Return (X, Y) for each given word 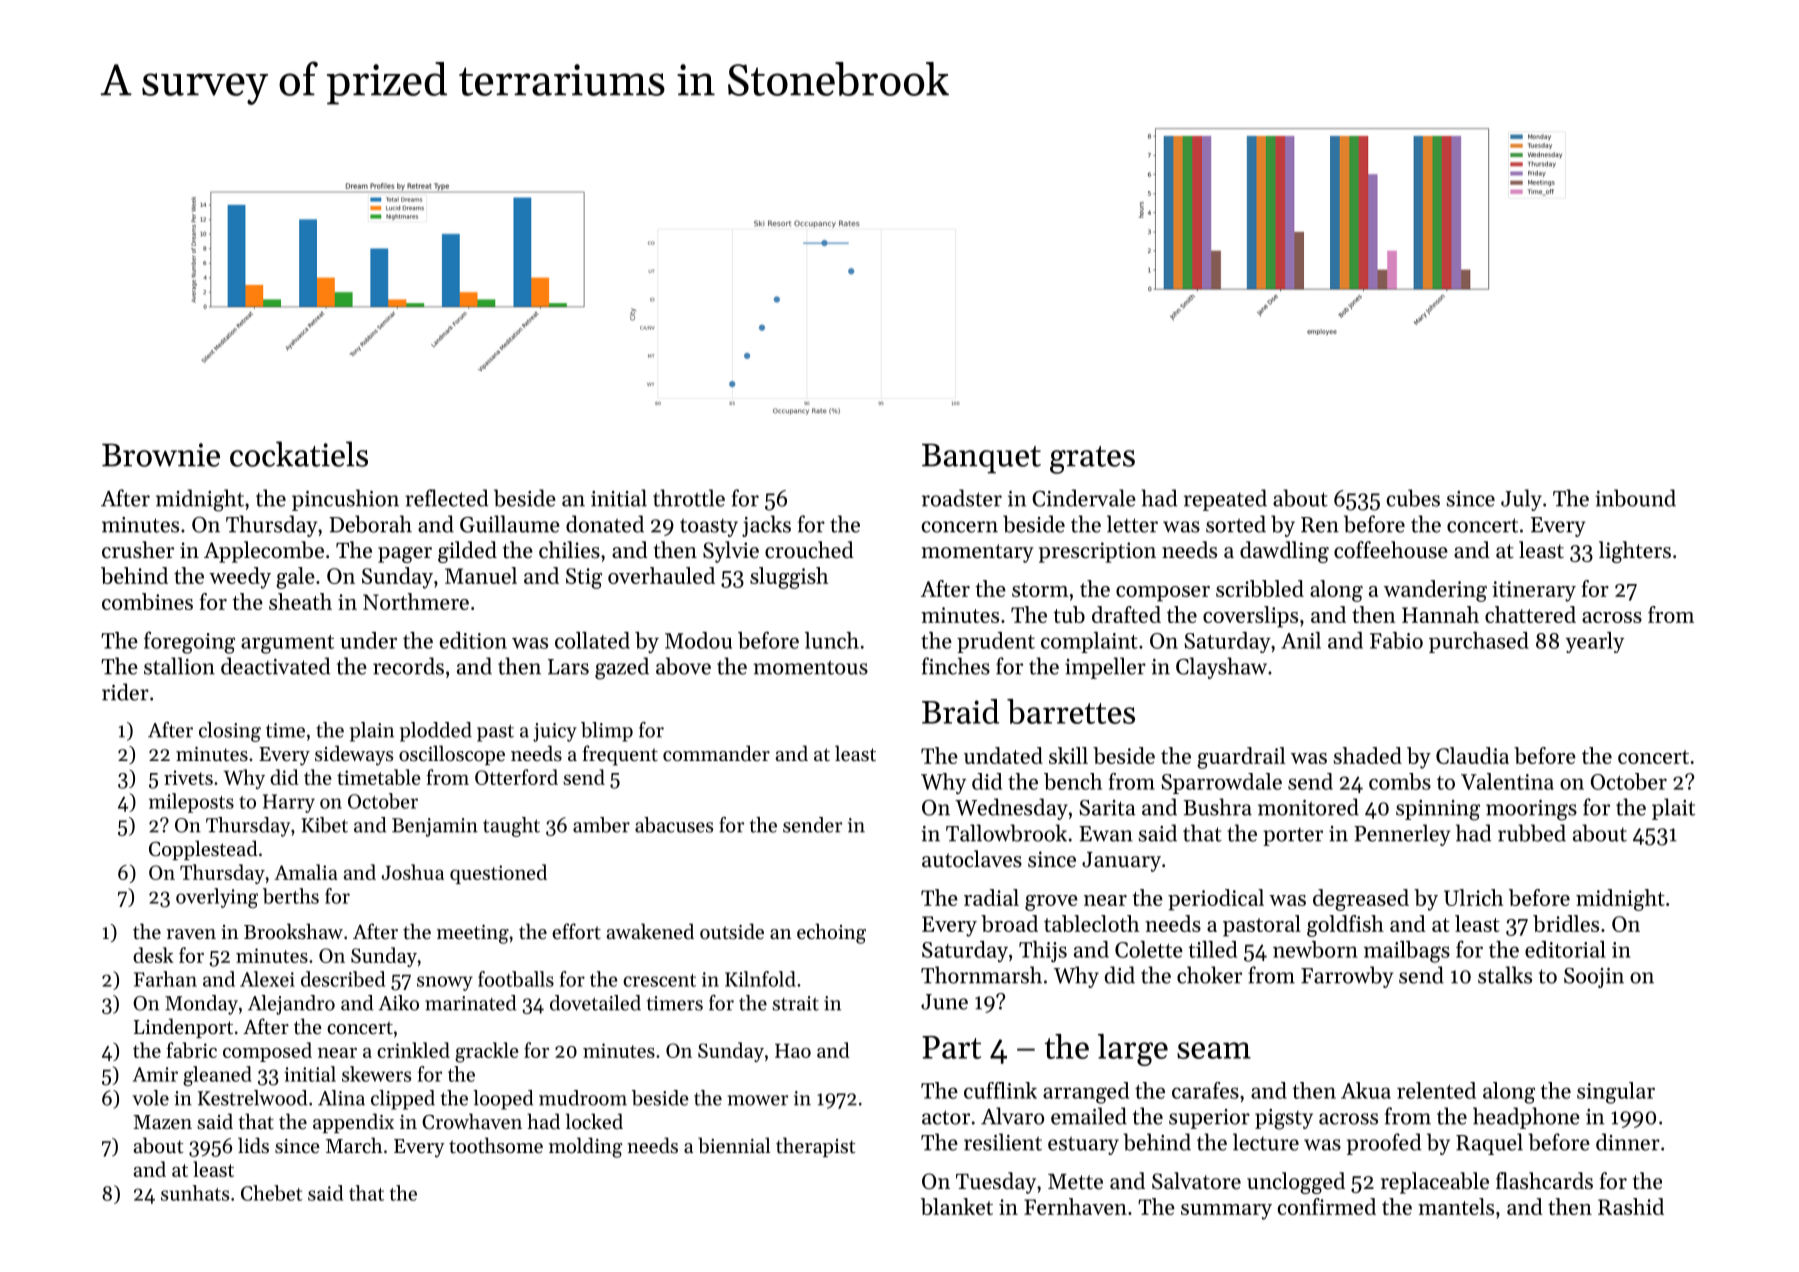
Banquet (981, 459)
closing (230, 732)
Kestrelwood (252, 1098)
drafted (1126, 614)
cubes (1413, 498)
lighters (1635, 552)
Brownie (161, 455)
